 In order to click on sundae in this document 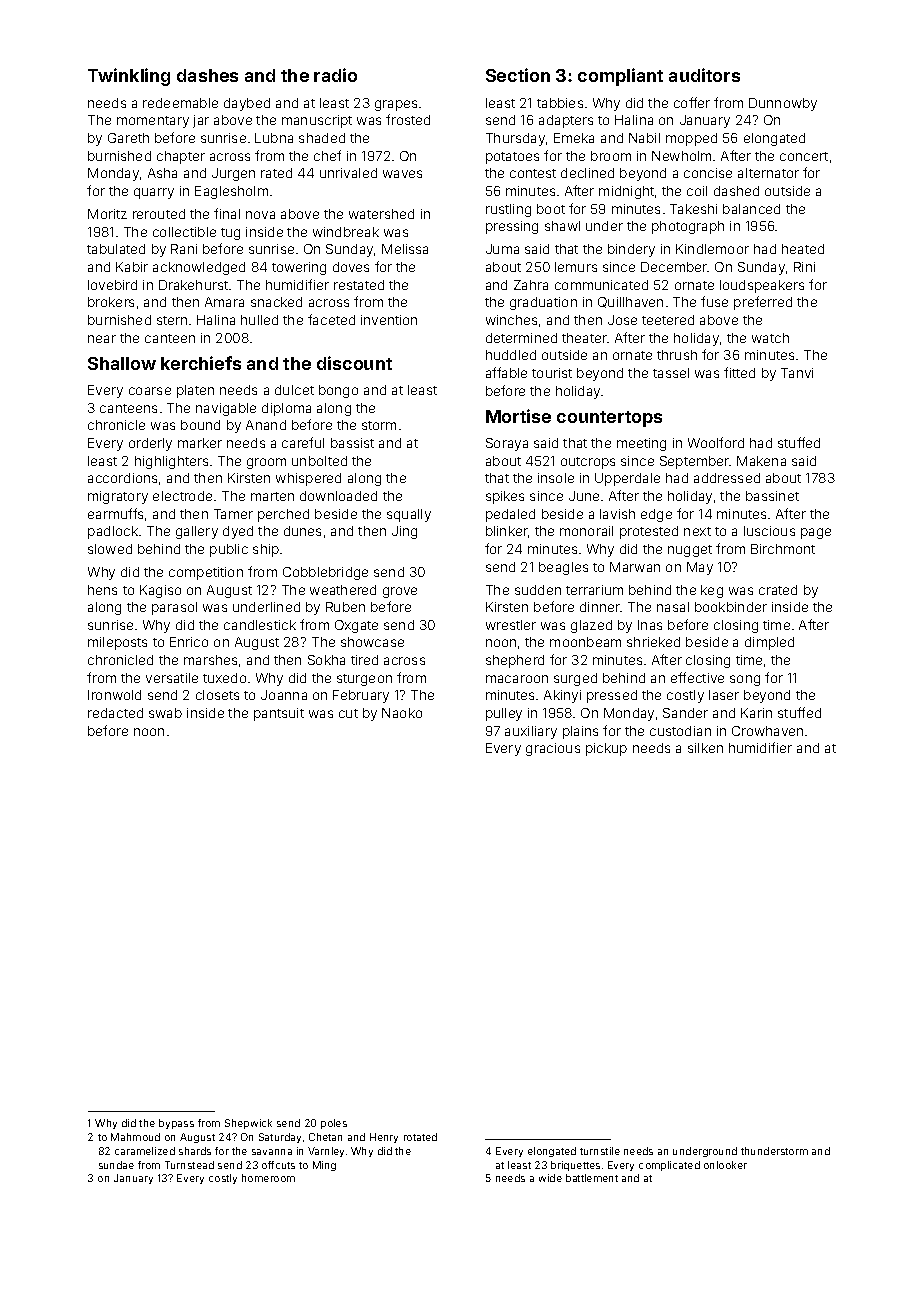, I will do `click(116, 1165)`.
